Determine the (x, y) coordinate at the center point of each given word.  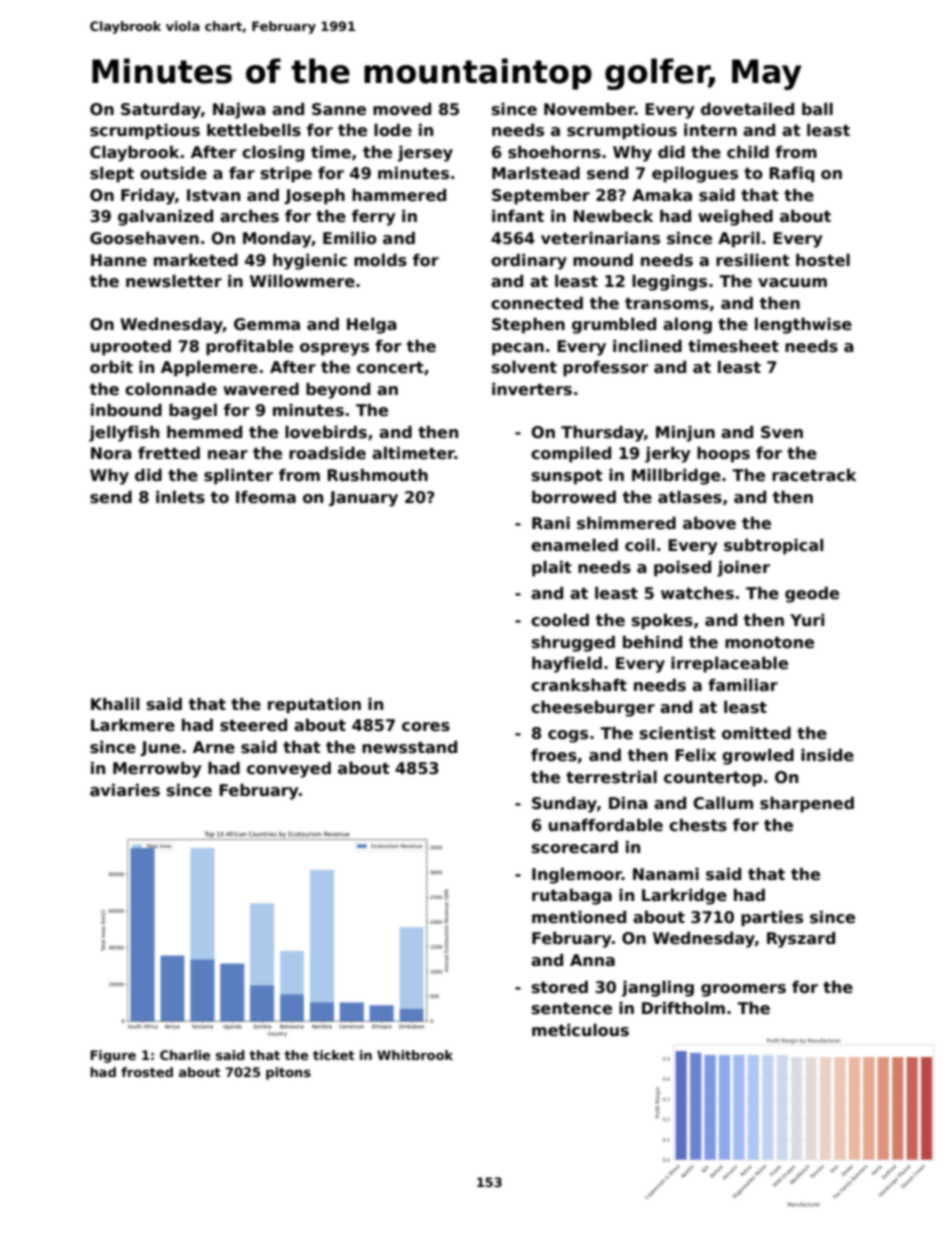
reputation (314, 706)
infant (518, 216)
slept (112, 175)
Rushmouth (377, 475)
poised (682, 568)
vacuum (792, 282)
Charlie (185, 1055)
